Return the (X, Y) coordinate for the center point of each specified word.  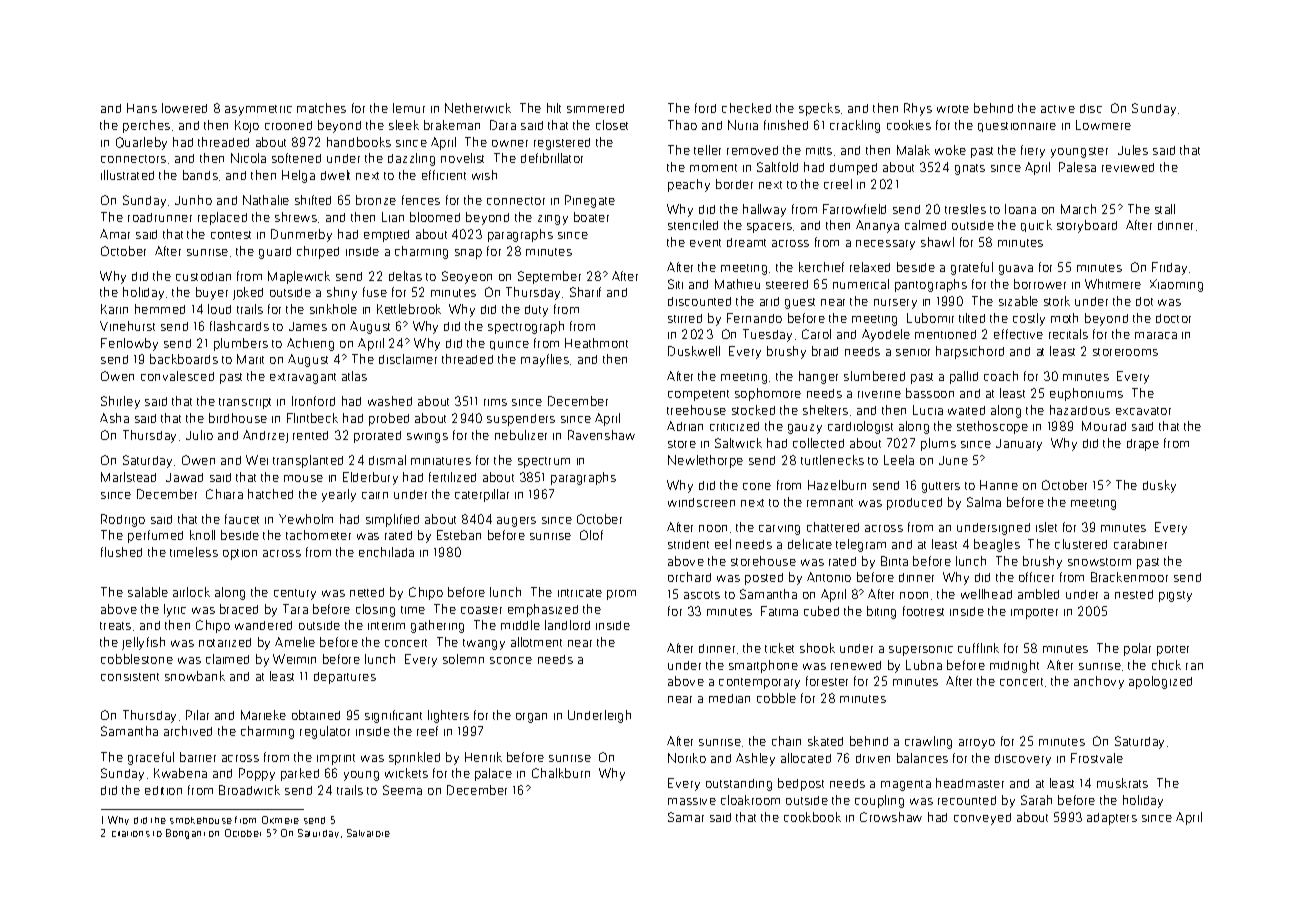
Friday (1169, 268)
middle (520, 625)
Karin (114, 309)
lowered (184, 108)
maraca (1156, 335)
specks (819, 109)
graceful (151, 758)
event (705, 243)
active (1058, 109)
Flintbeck (312, 418)
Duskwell (694, 351)
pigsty (1175, 596)
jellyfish (143, 643)
